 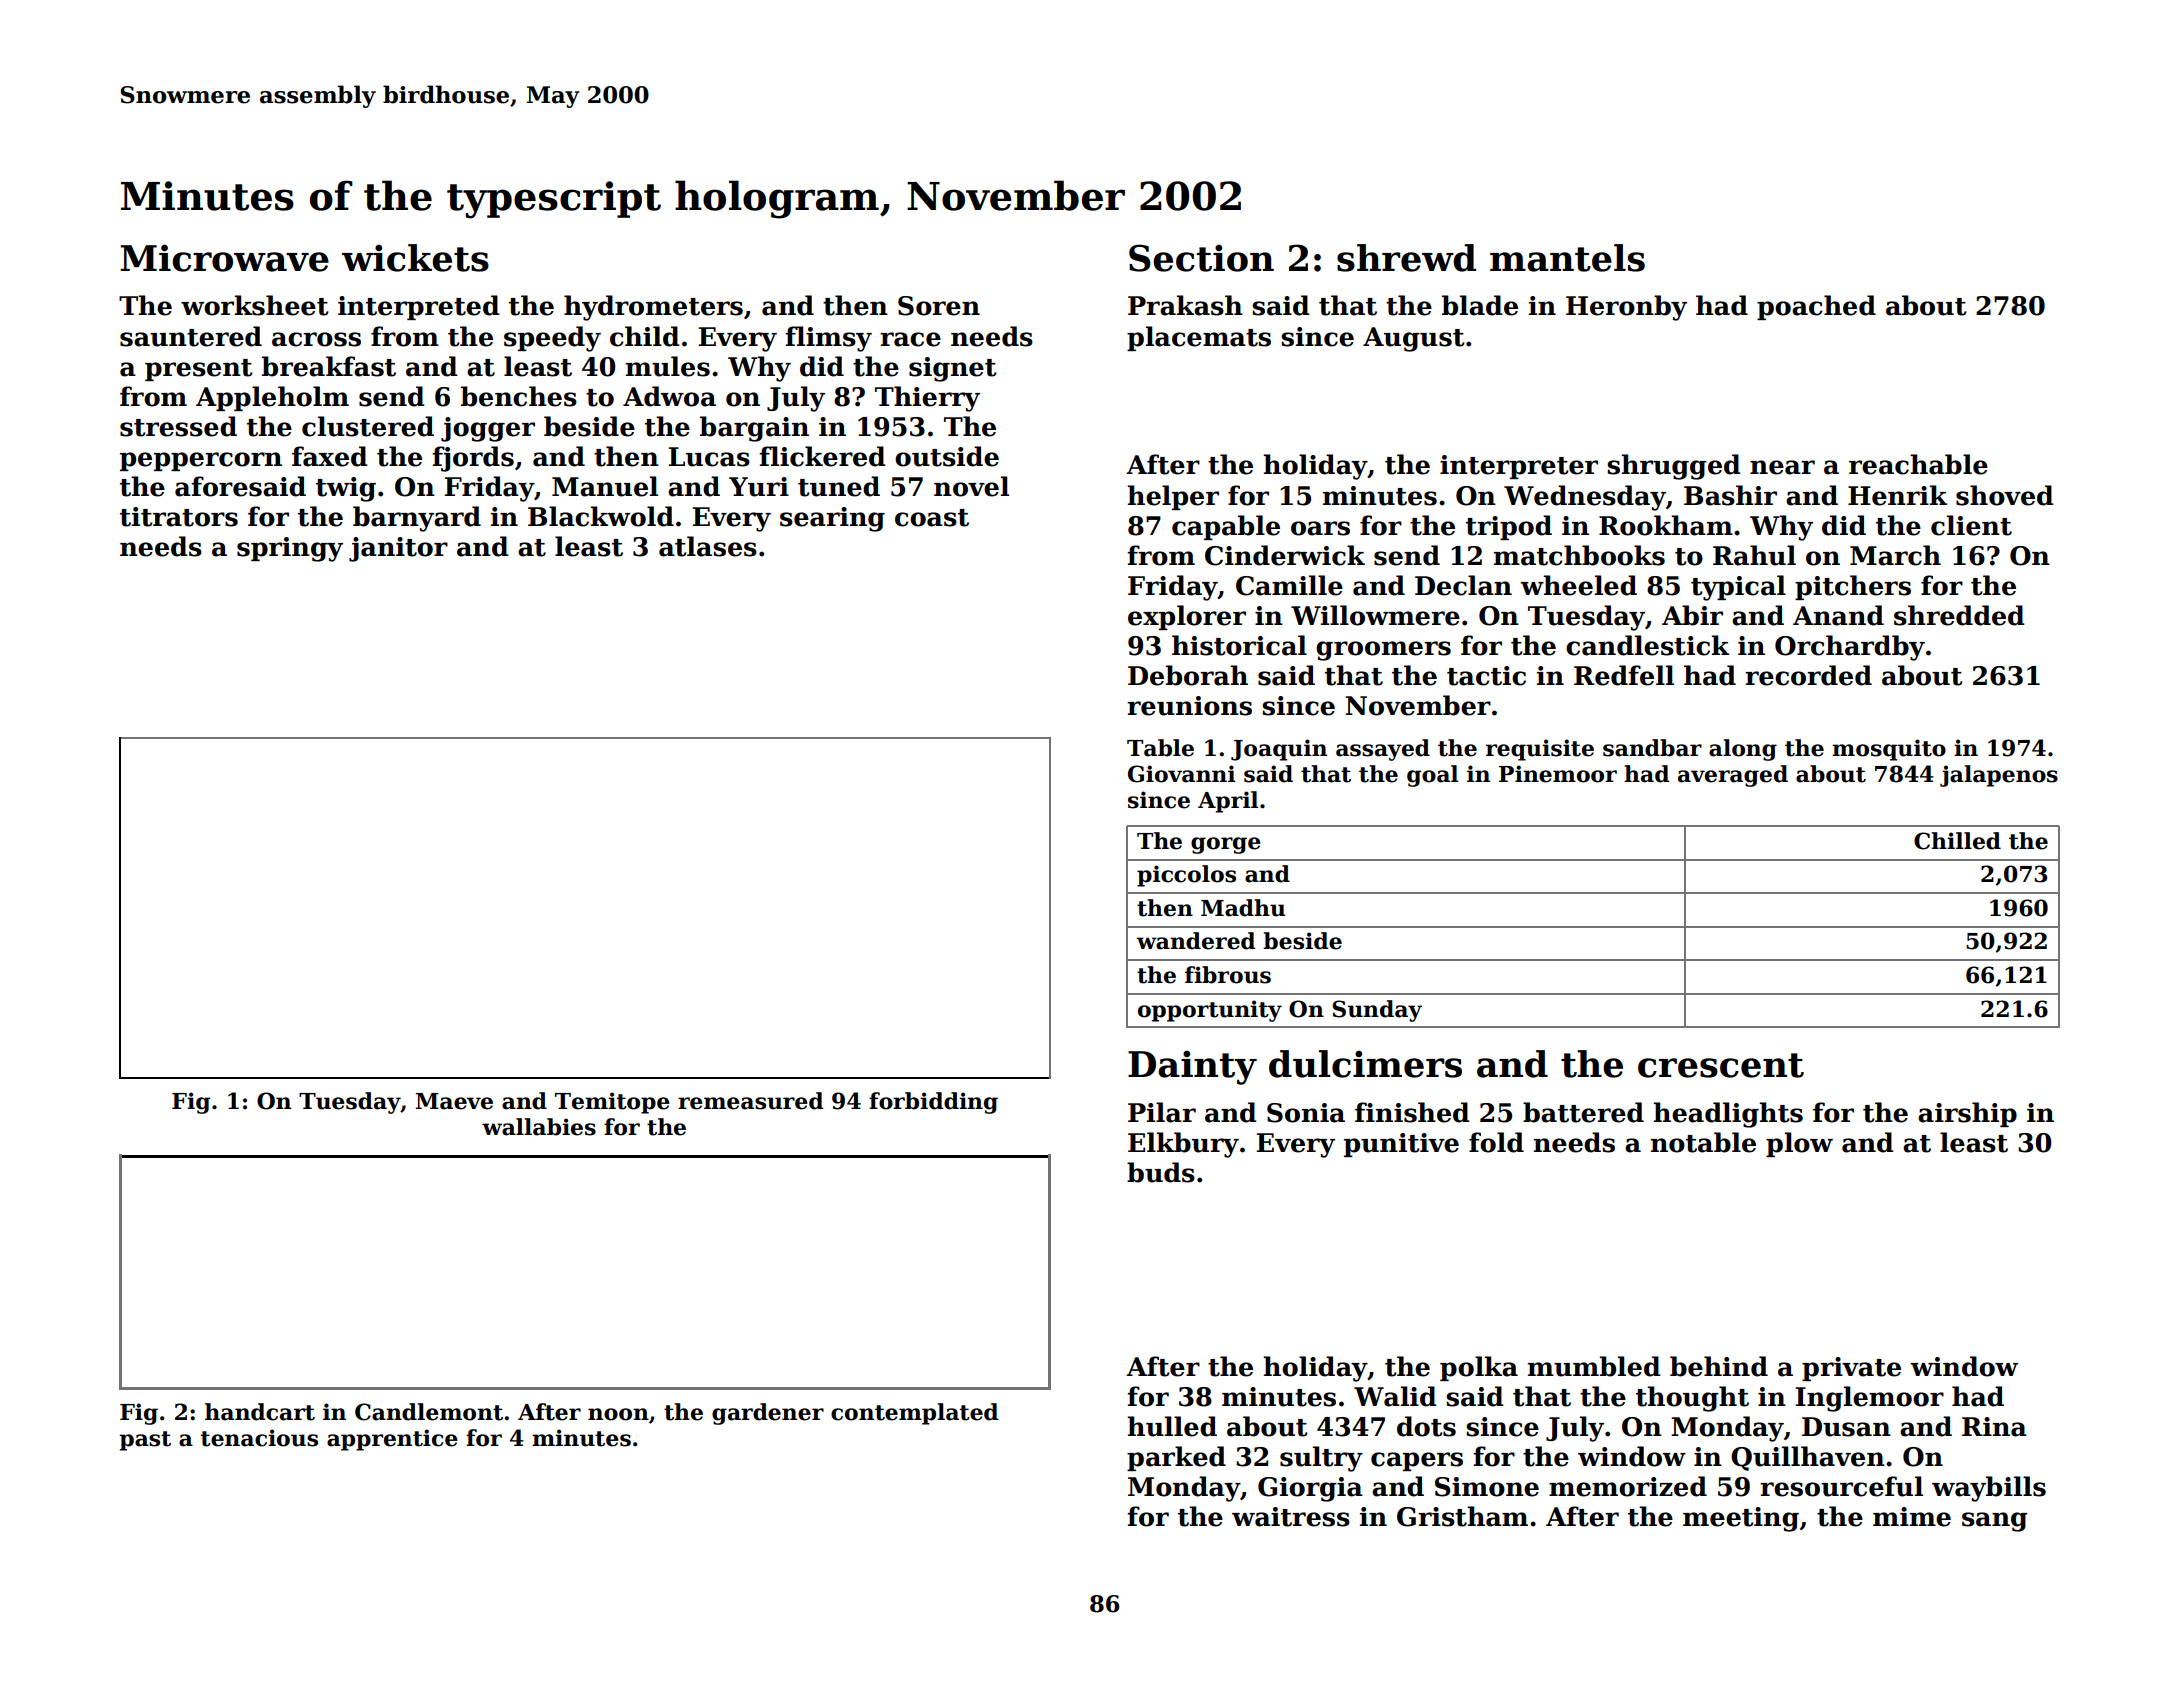 What do you see at coordinates (1567, 258) in the image?
I see `mantels` at bounding box center [1567, 258].
